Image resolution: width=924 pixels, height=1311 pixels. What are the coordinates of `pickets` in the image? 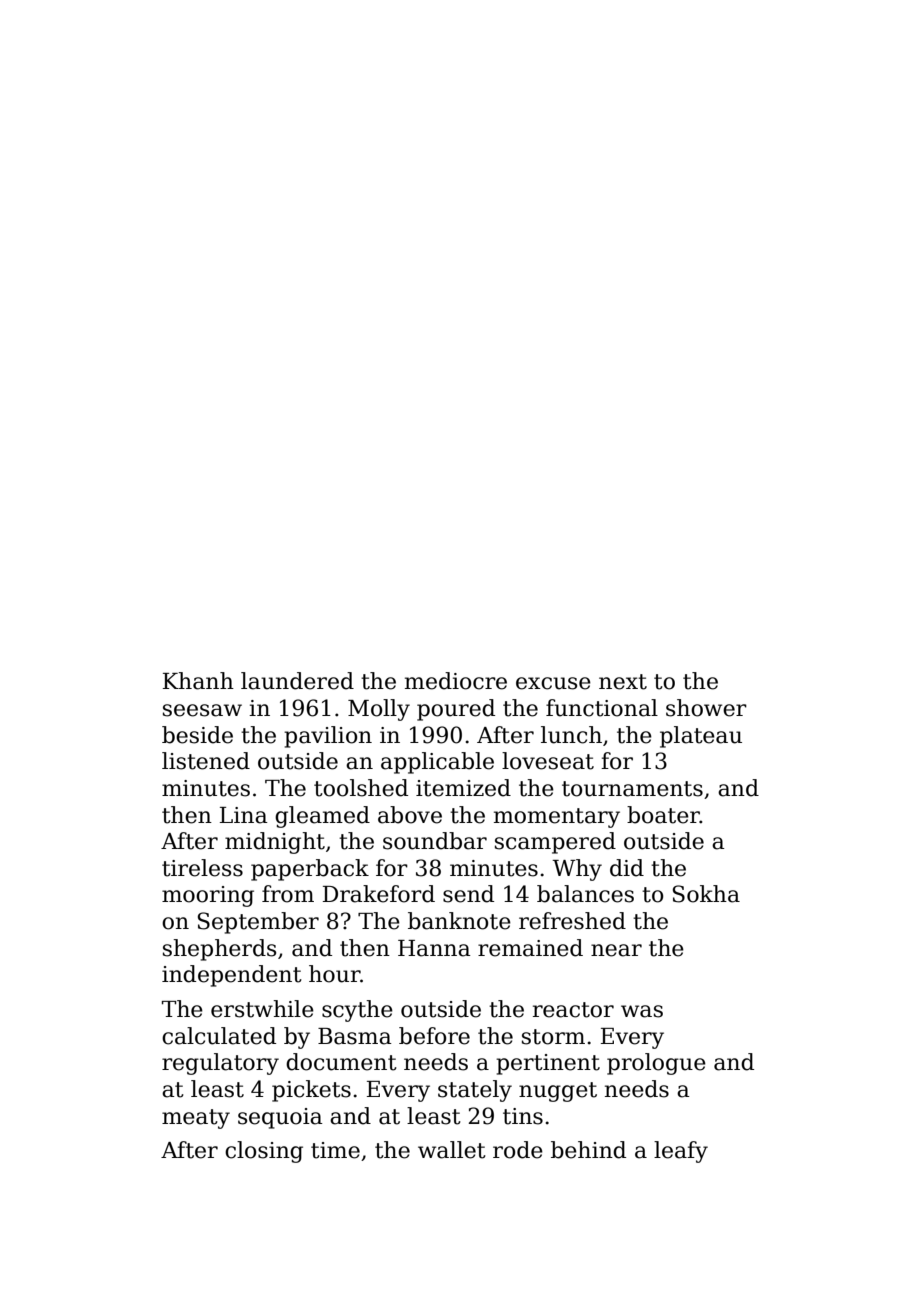 It's located at (311, 1091).
